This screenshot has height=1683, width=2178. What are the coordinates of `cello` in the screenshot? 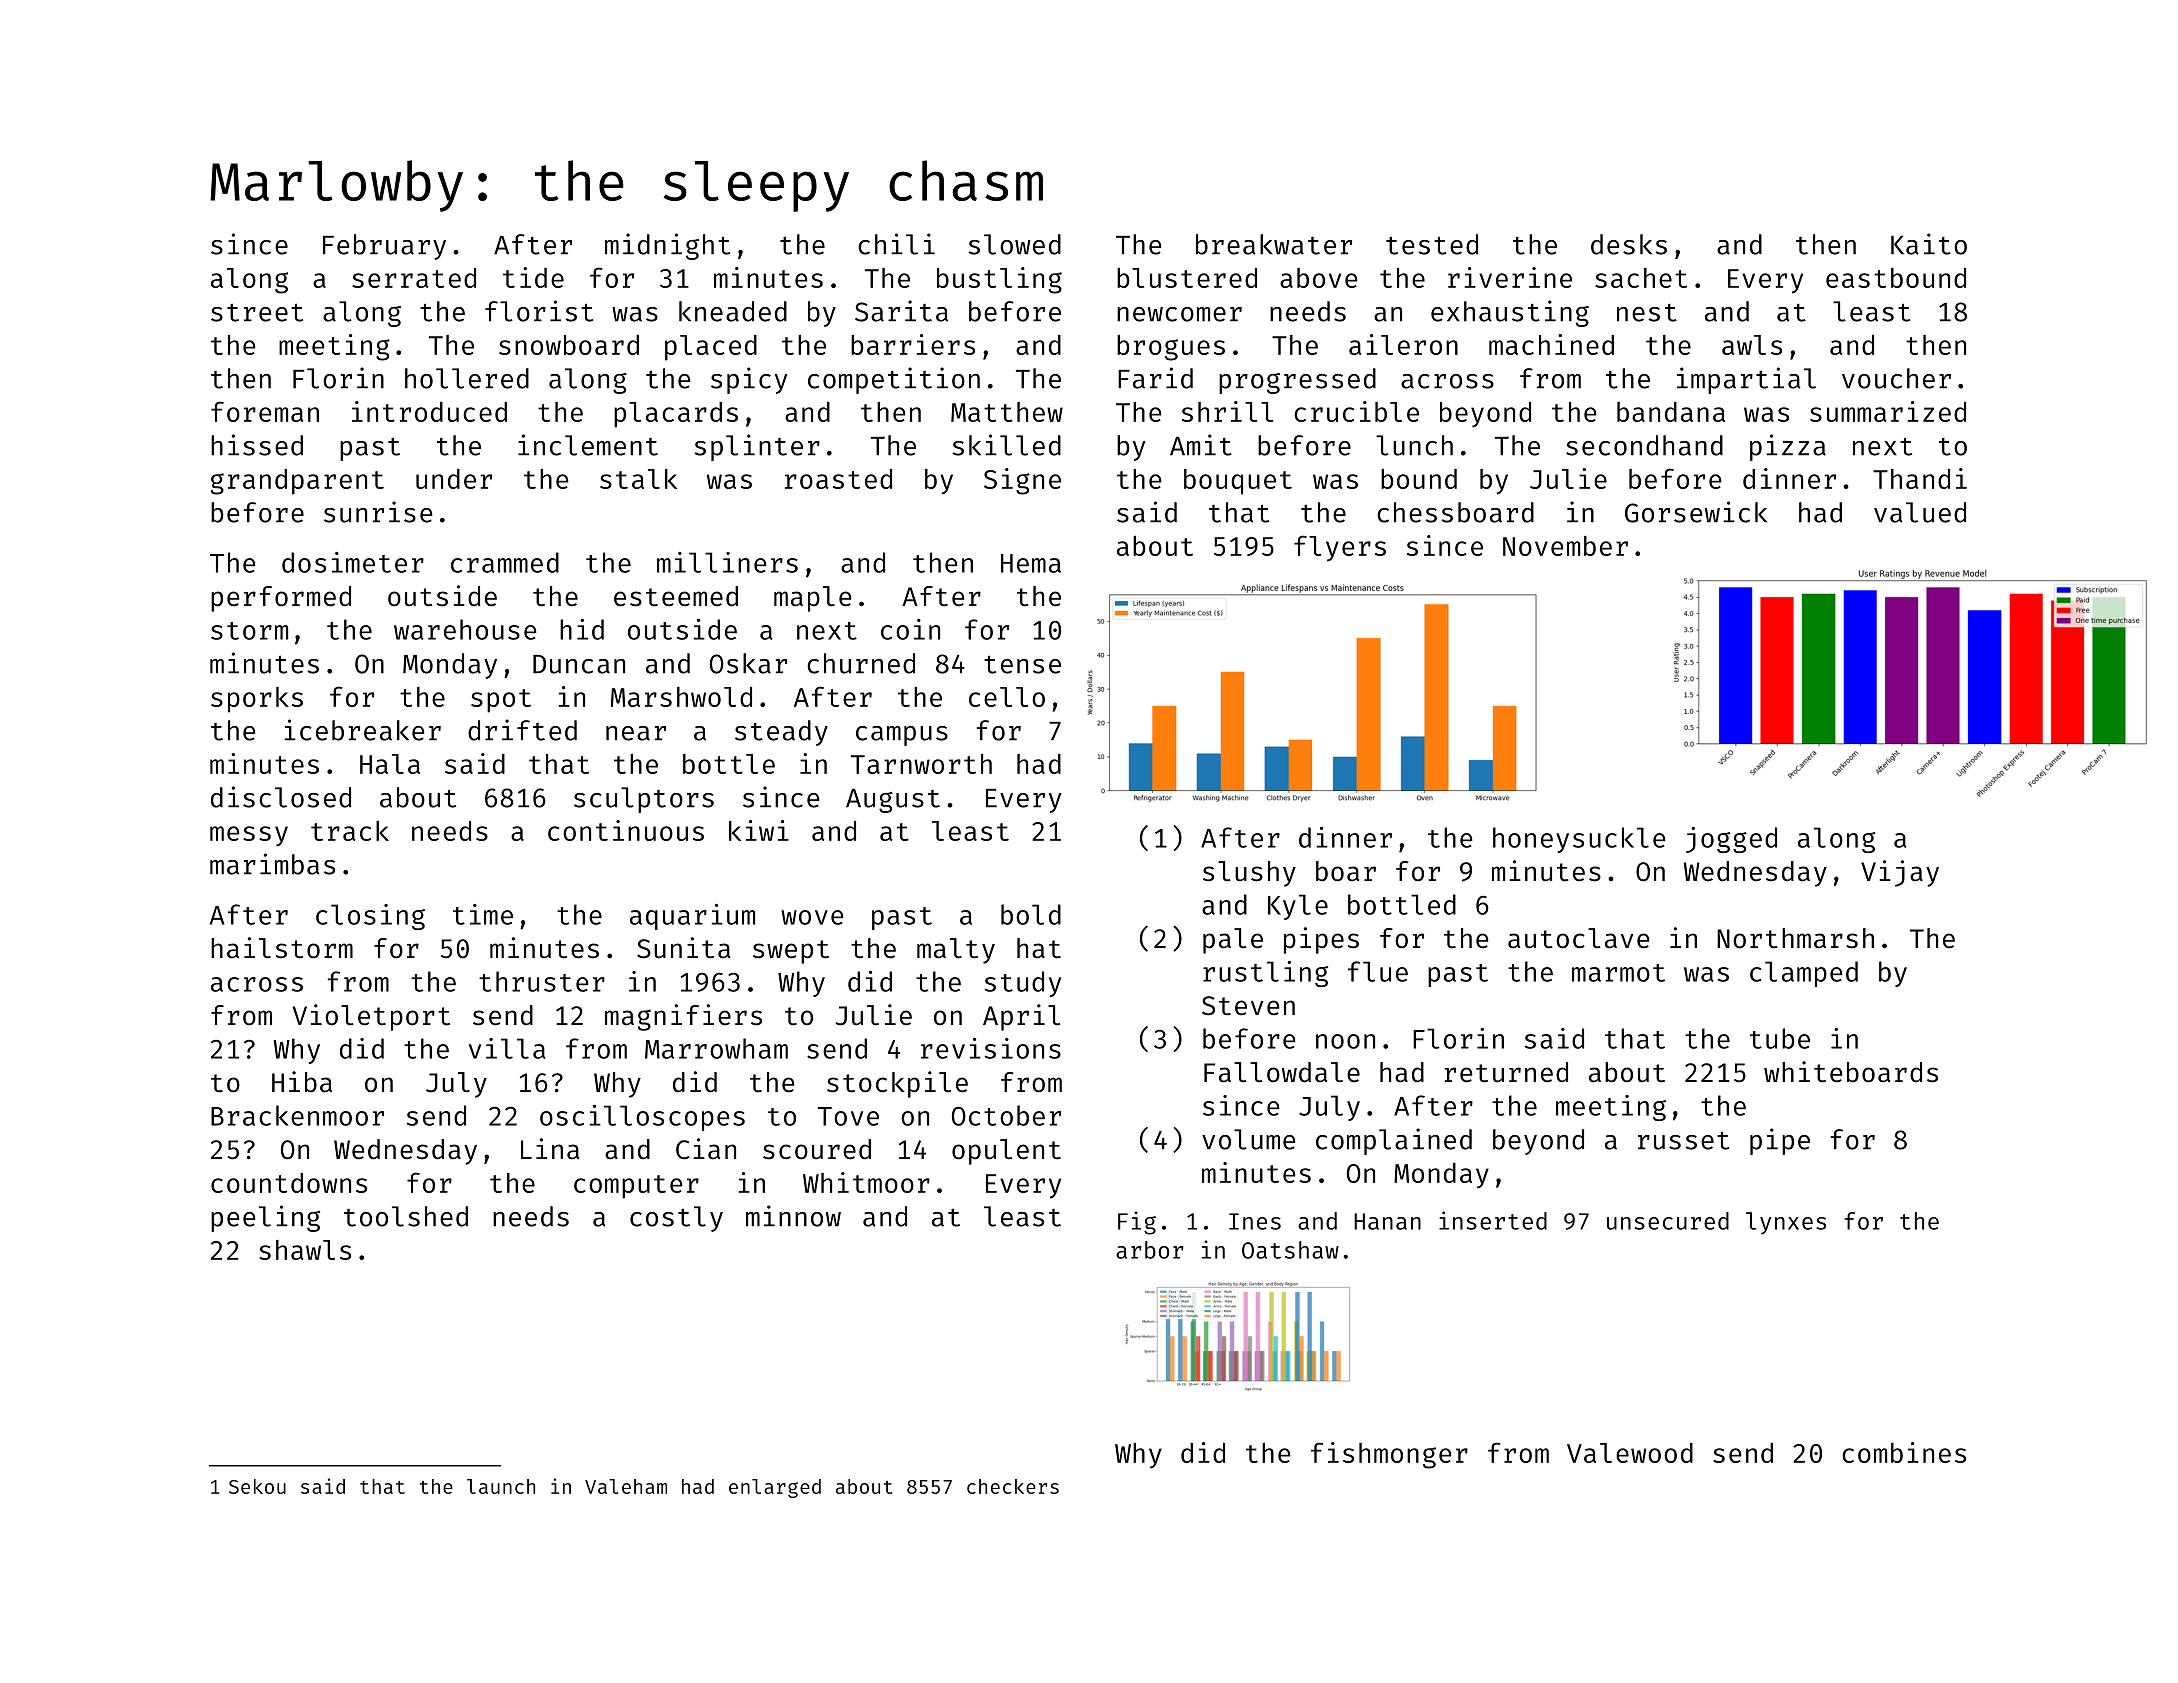 It's located at (1007, 697).
